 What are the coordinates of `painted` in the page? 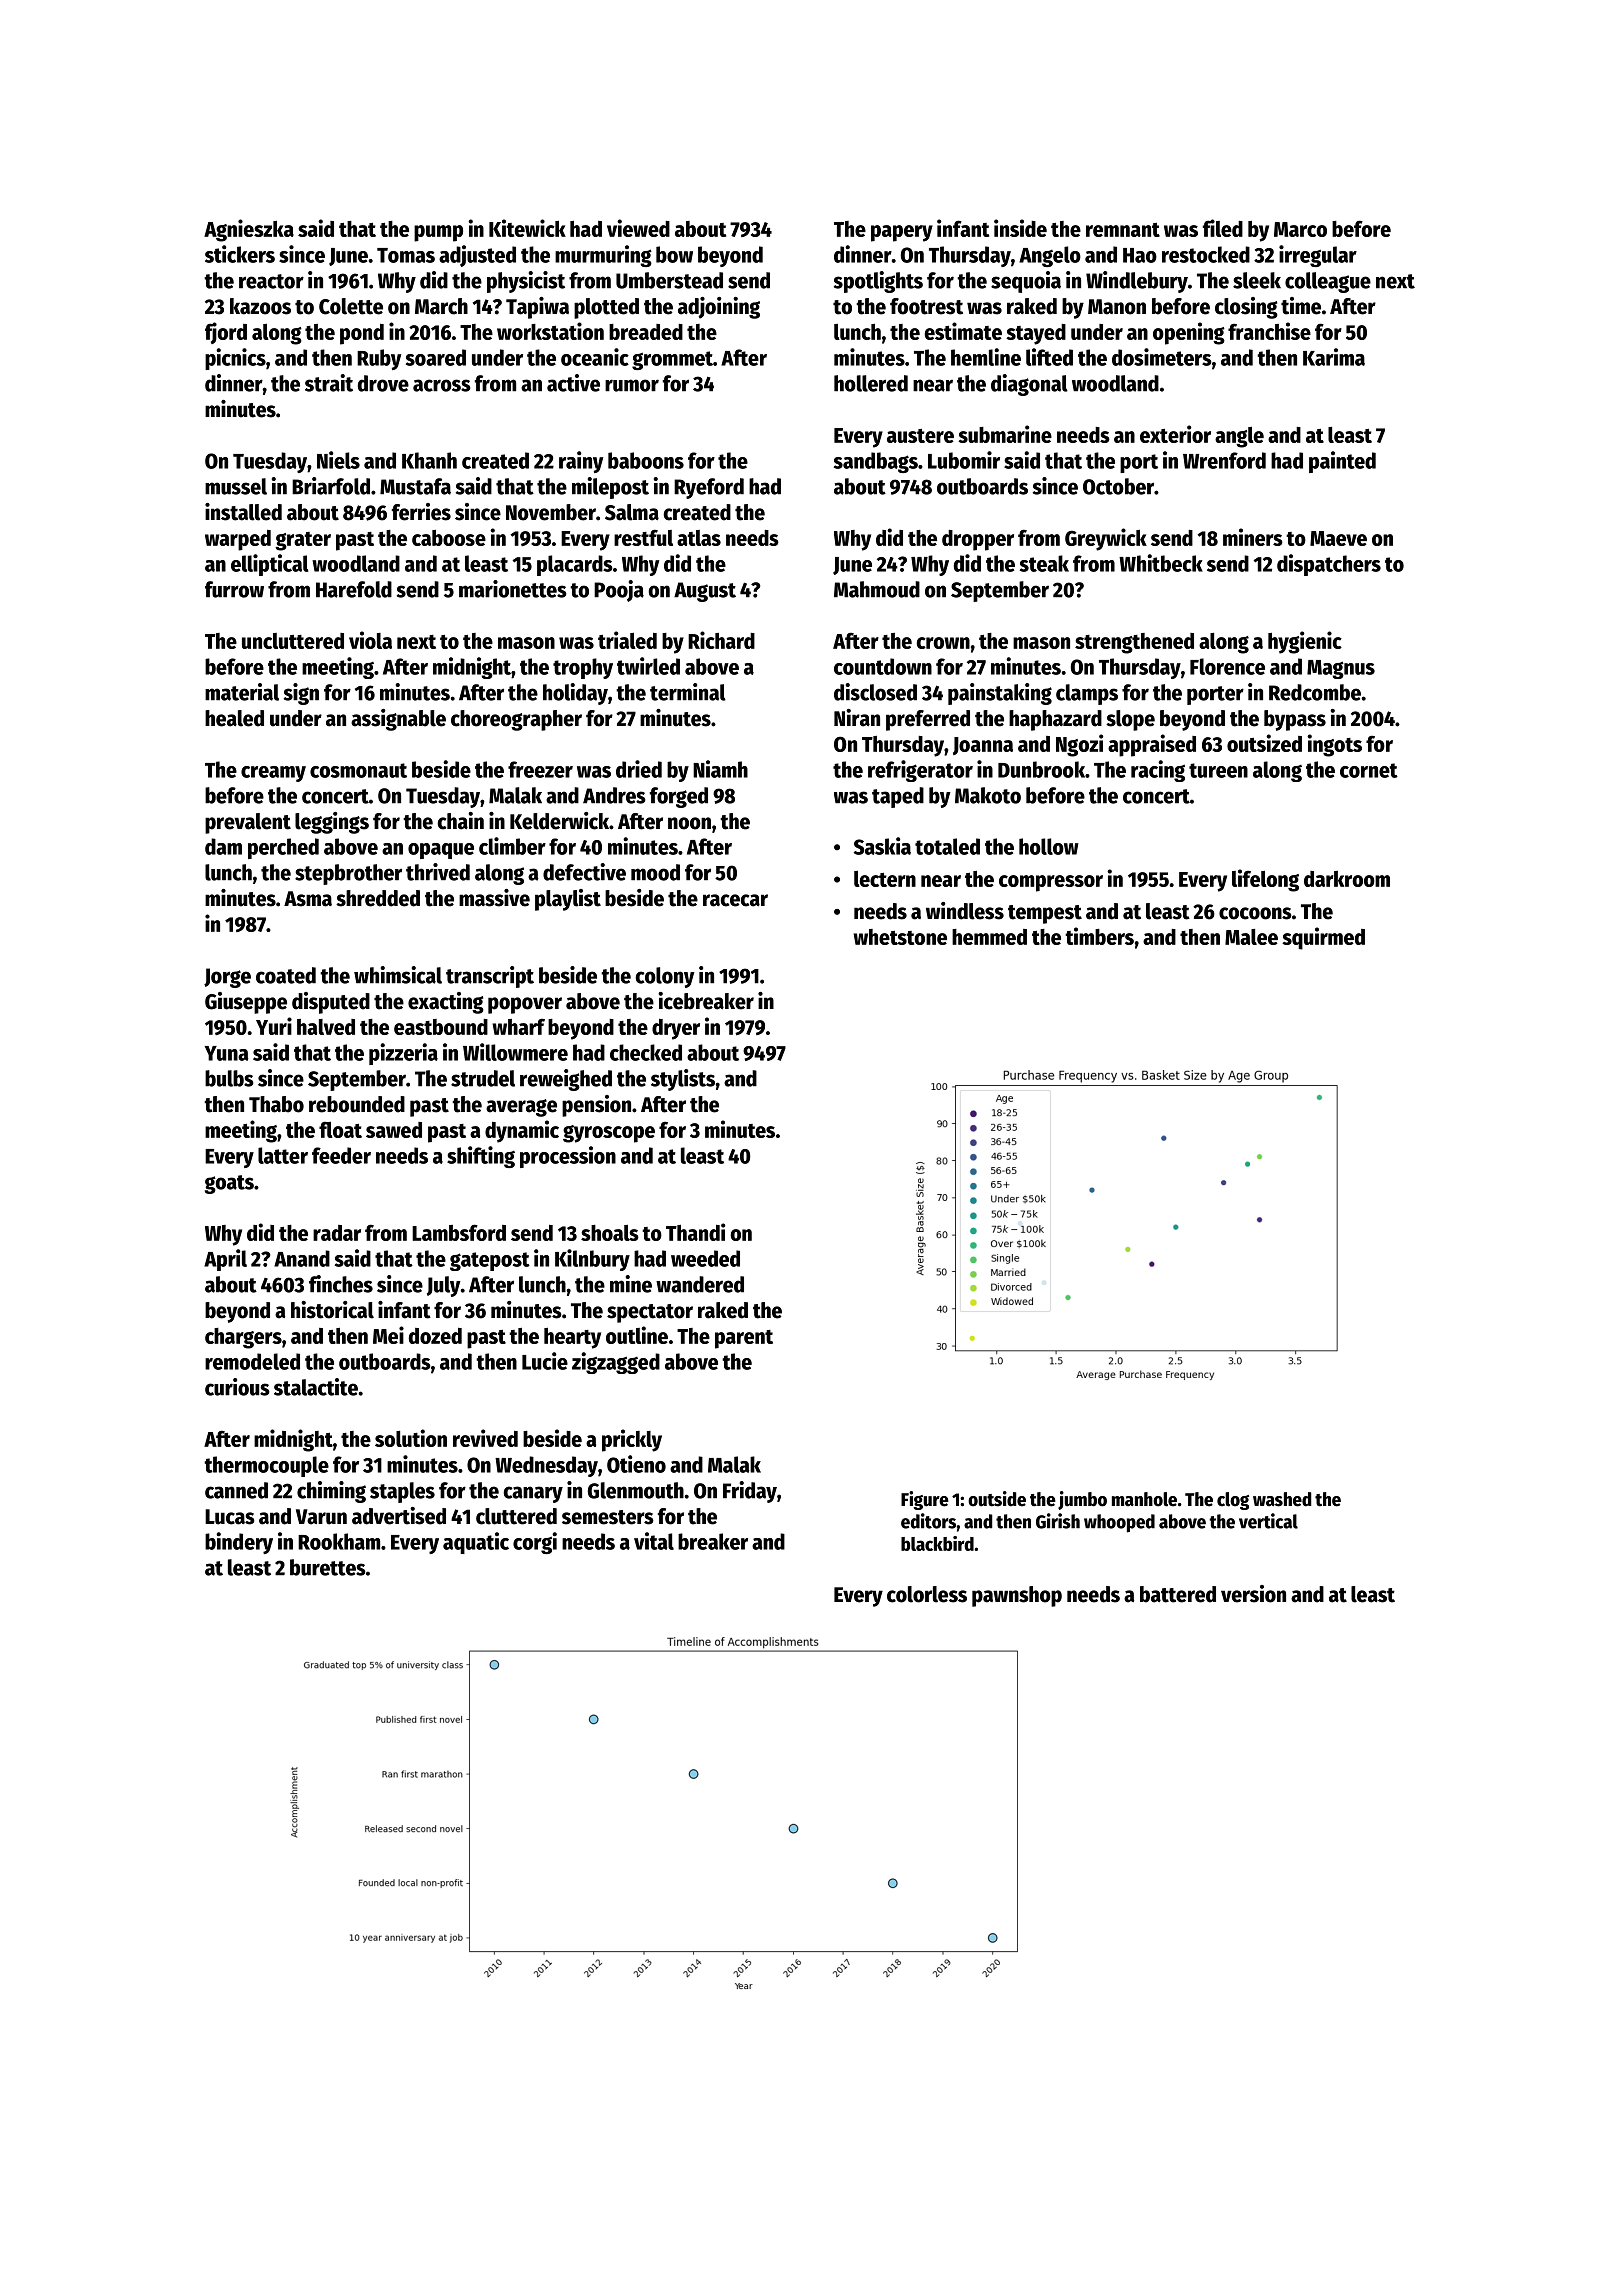 It's located at (1342, 462).
